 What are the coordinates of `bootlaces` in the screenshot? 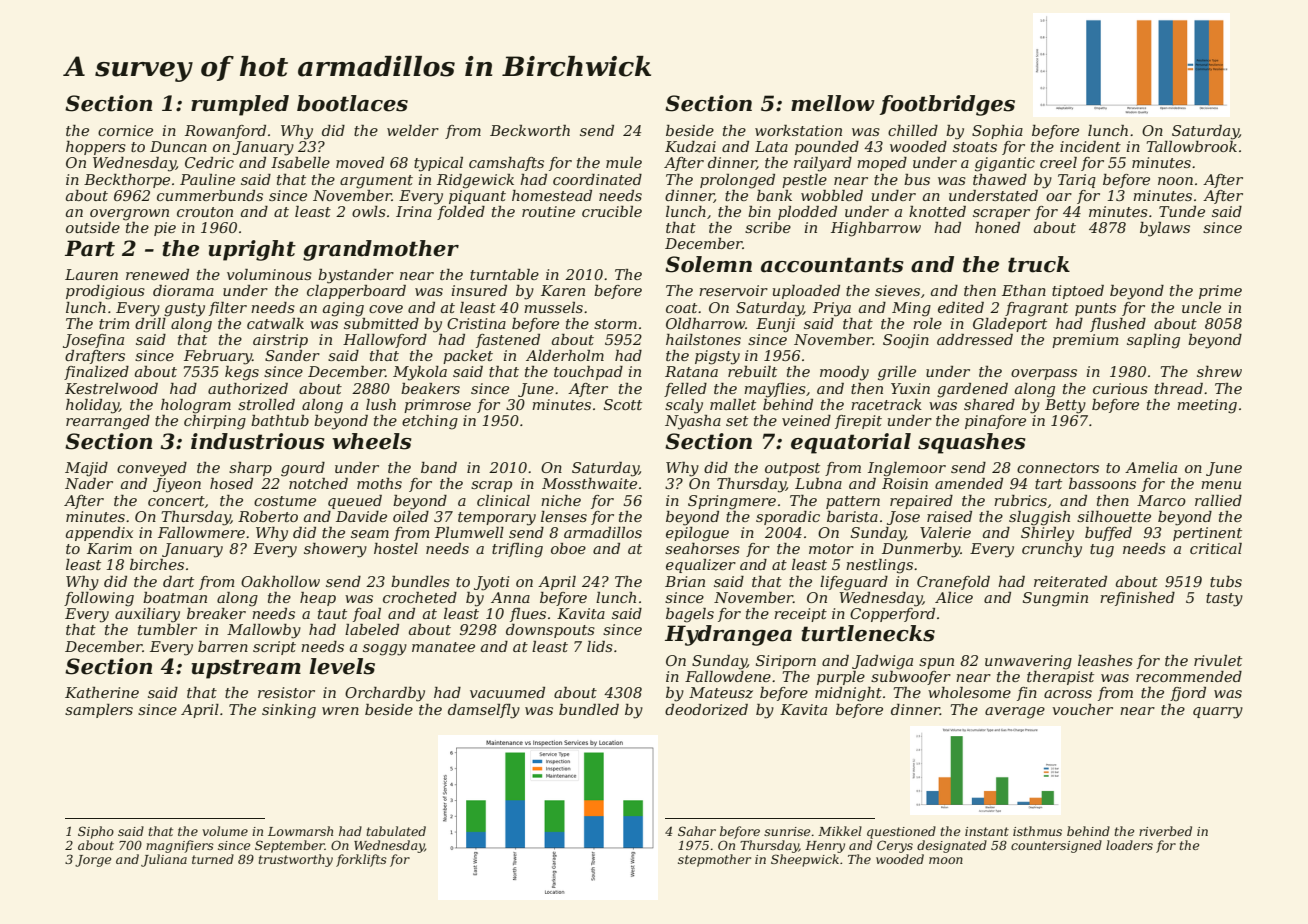 It's located at (352, 103).
